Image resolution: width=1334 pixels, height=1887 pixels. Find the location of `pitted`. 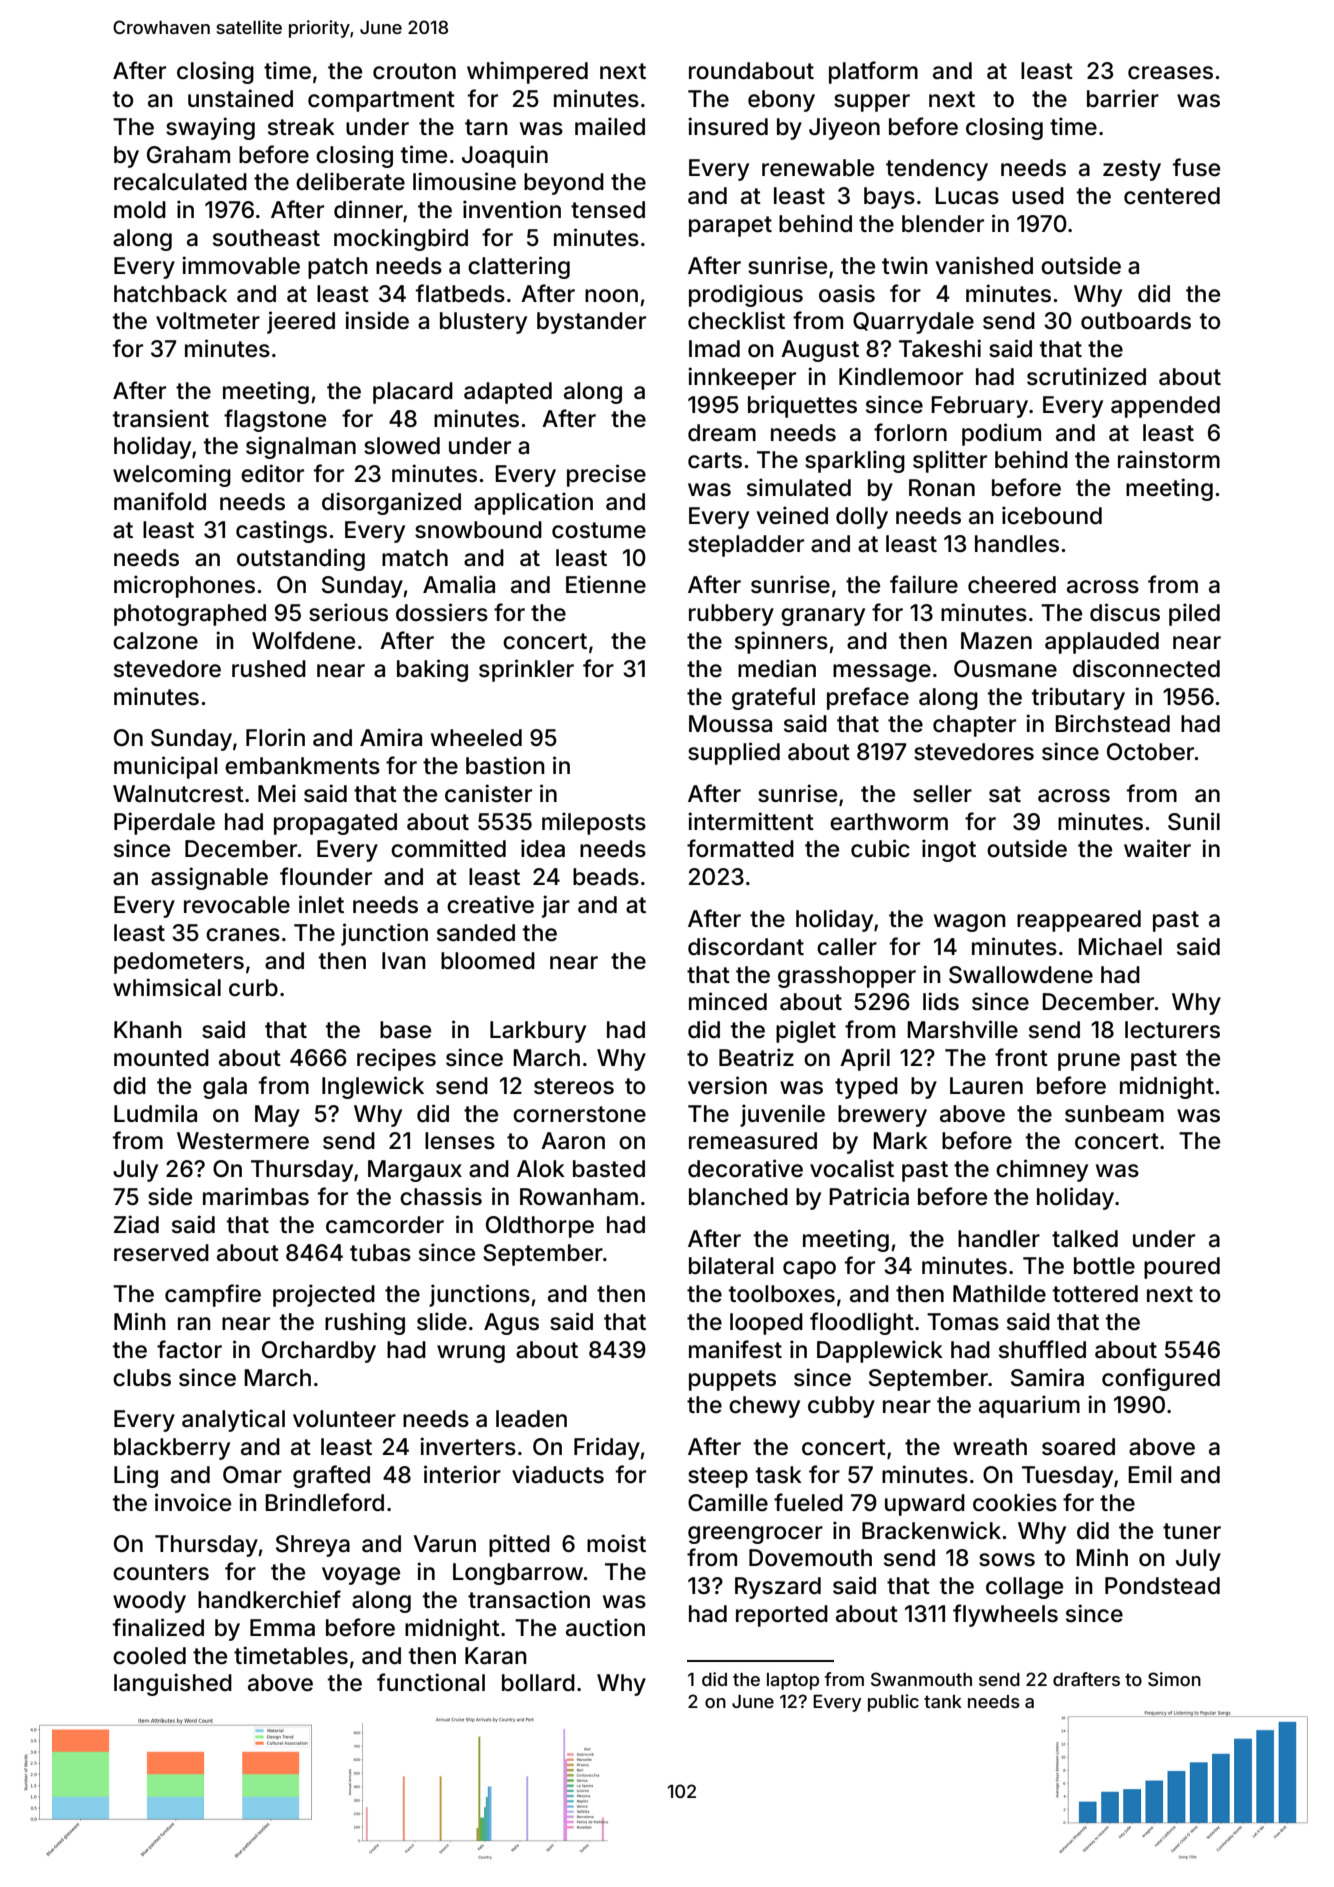

pitted is located at coordinates (519, 1545).
